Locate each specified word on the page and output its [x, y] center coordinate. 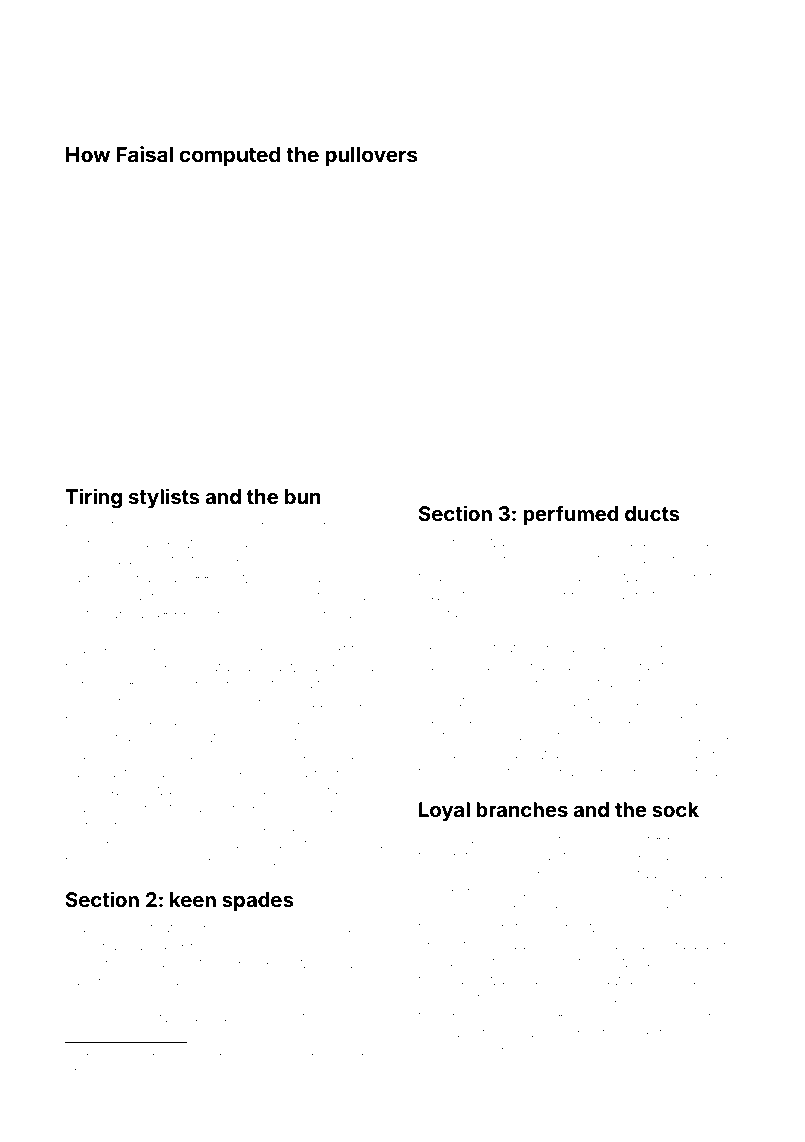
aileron [292, 648]
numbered [648, 719]
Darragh [345, 756]
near [688, 702]
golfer [359, 1057]
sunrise [124, 1057]
